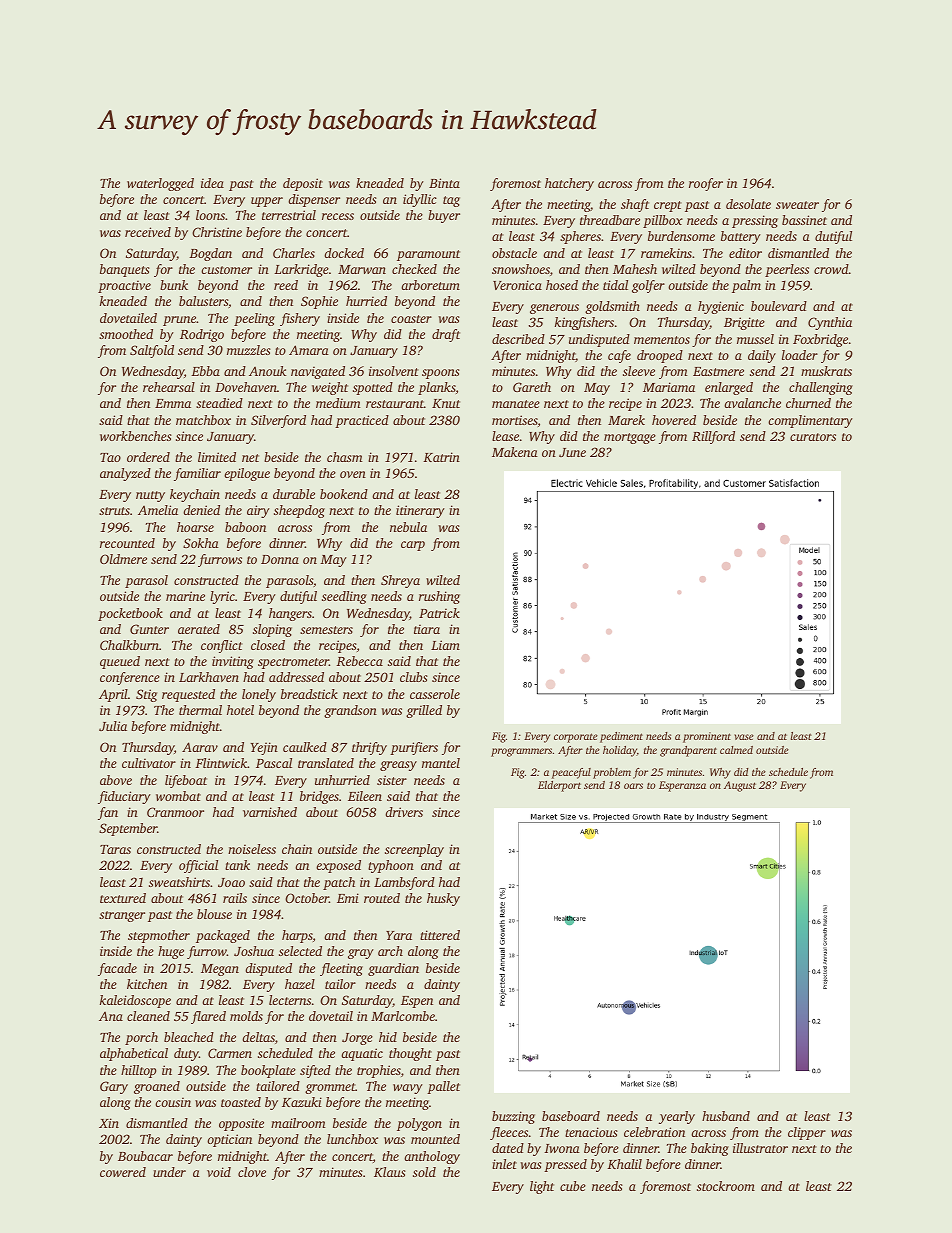 The width and height of the screenshot is (952, 1233). I want to click on purifiers, so click(414, 748).
